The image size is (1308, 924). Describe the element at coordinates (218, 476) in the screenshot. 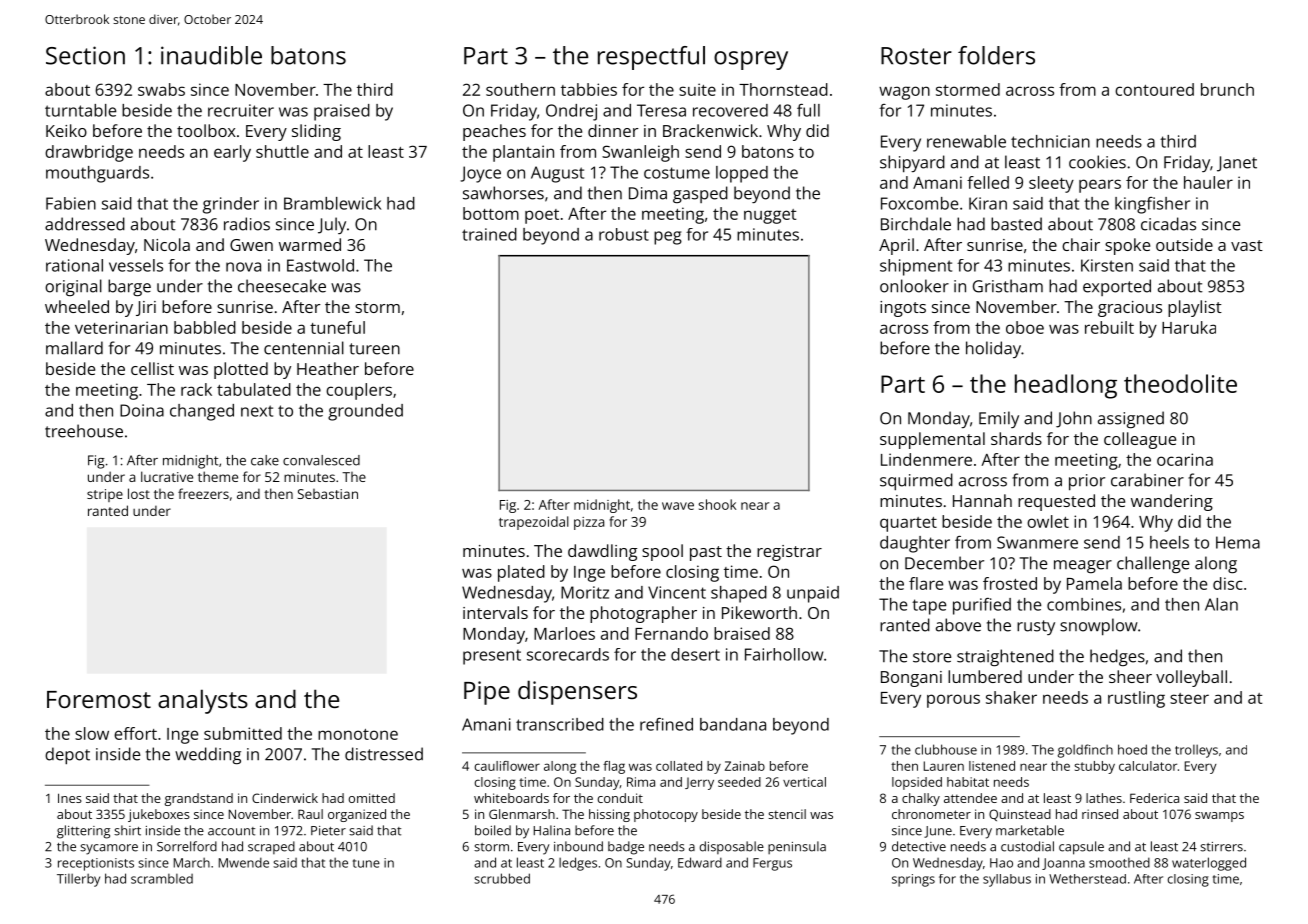

I see `theme` at that location.
